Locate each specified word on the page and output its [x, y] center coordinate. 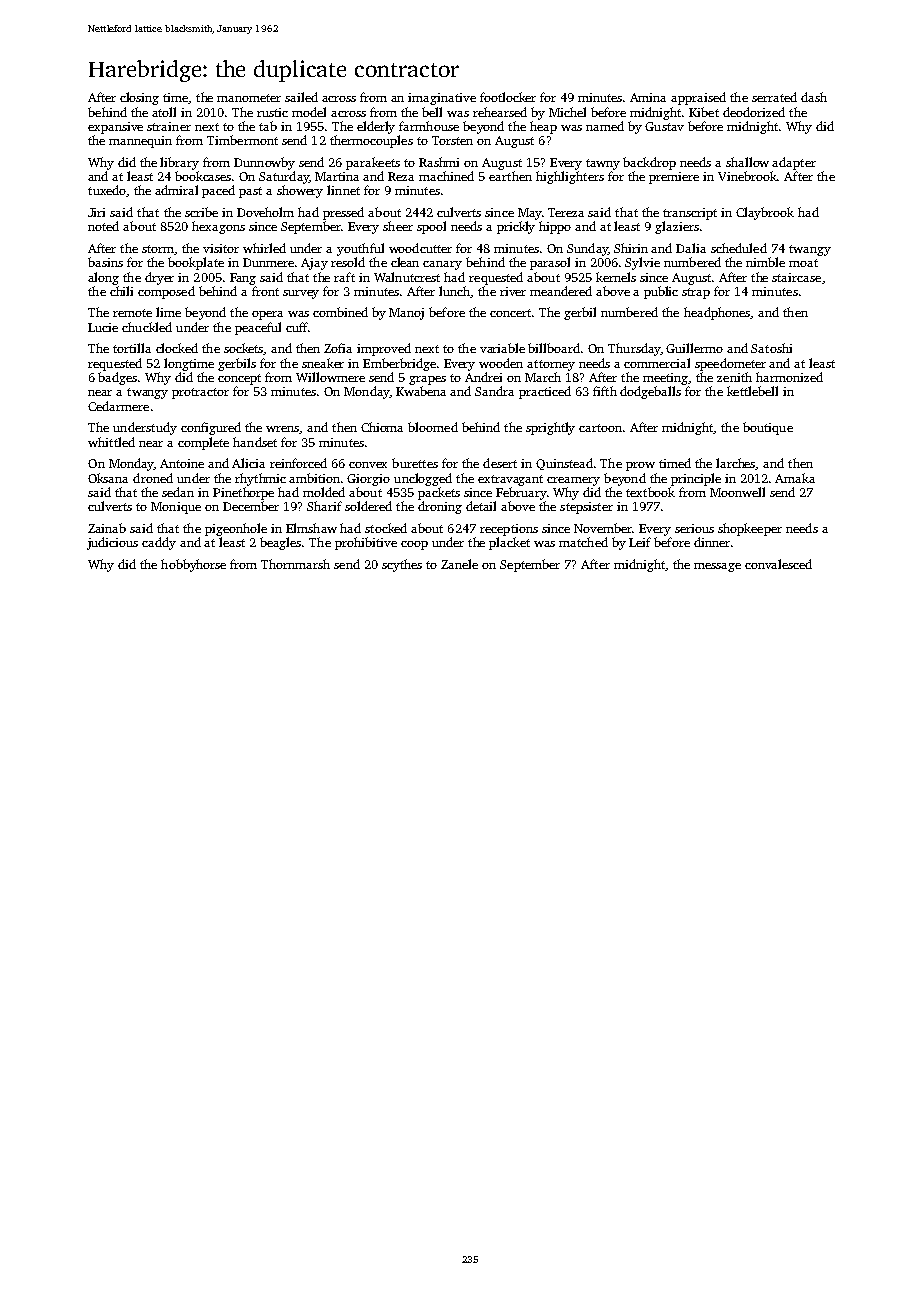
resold [348, 262]
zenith [734, 377]
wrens [283, 430]
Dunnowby [264, 163]
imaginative [442, 99]
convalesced [778, 564]
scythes [402, 565]
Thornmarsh [295, 564]
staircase [796, 277]
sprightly [550, 428]
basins [105, 262]
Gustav [664, 126]
